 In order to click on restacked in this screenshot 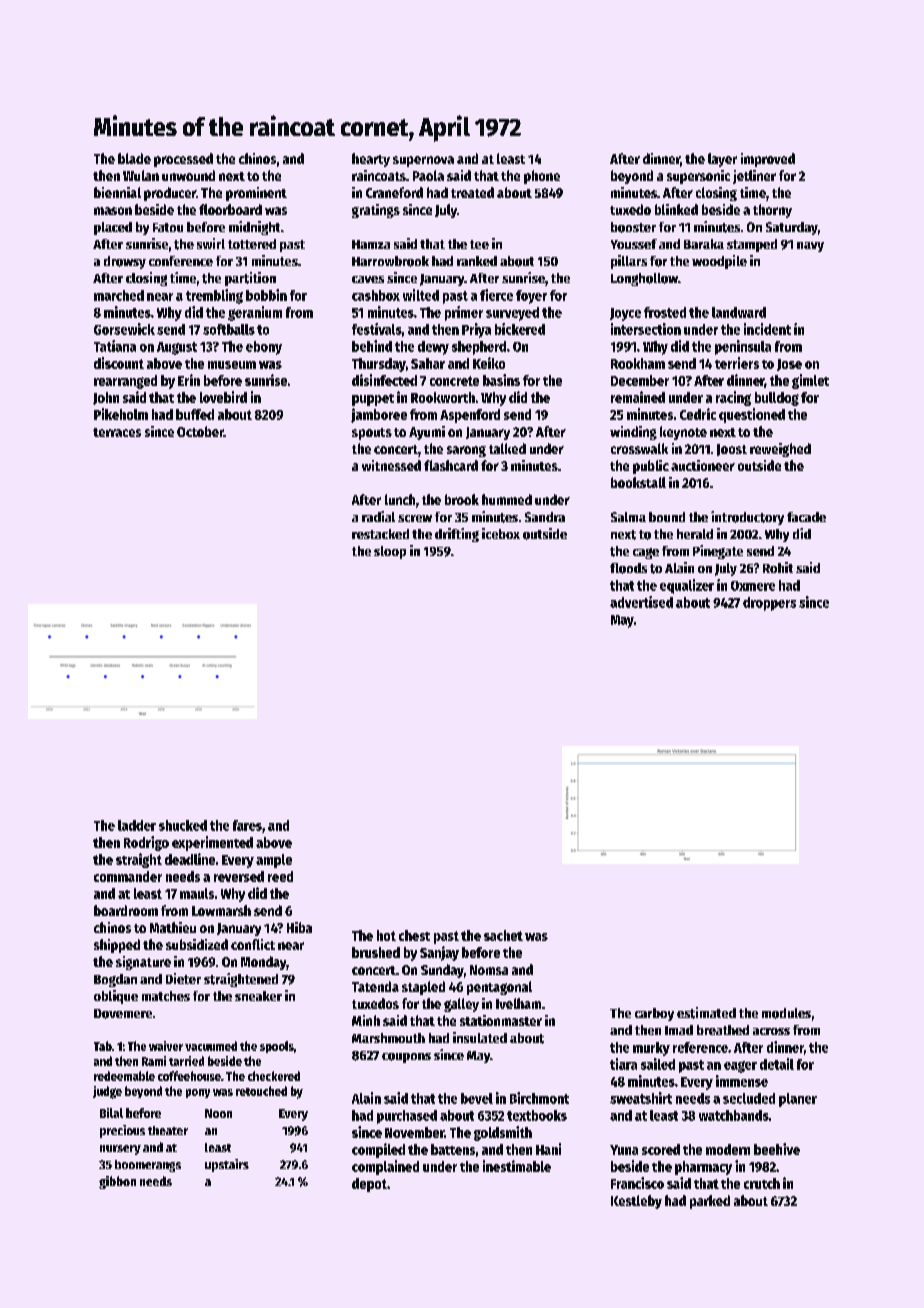, I will do `click(380, 534)`.
